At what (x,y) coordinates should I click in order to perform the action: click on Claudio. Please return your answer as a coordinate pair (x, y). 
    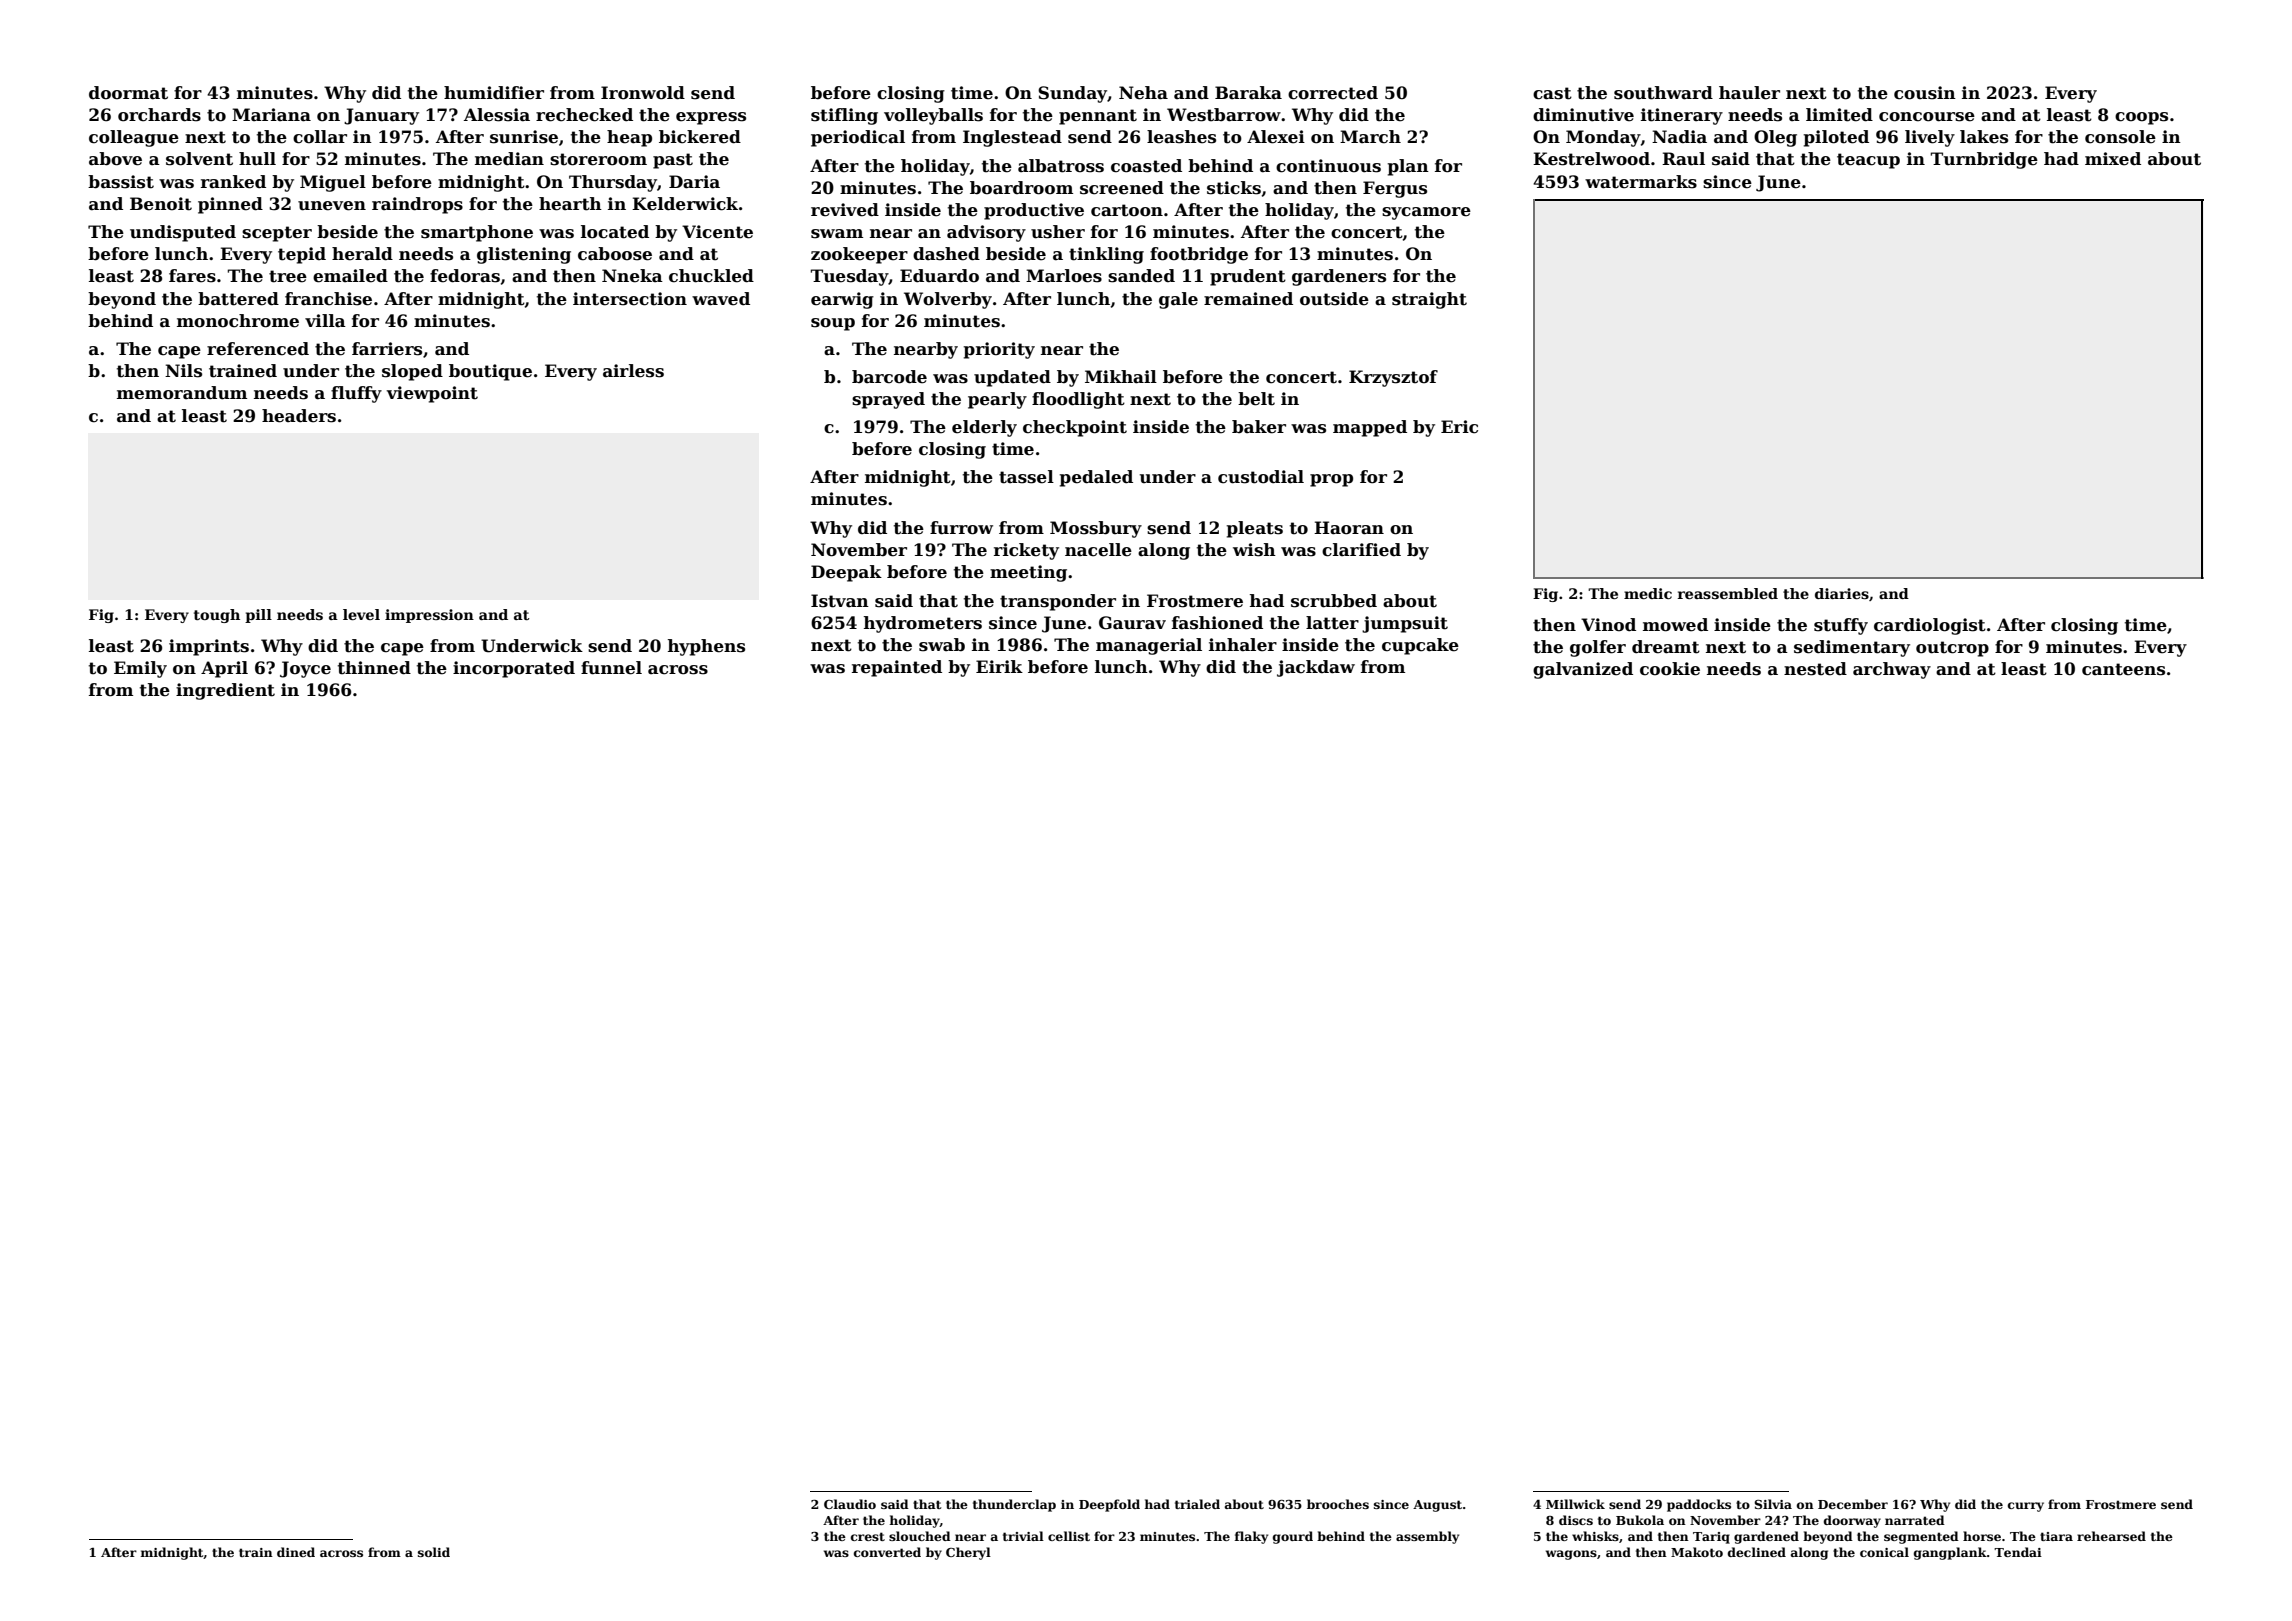
    Looking at the image, I should click on (850, 1504).
